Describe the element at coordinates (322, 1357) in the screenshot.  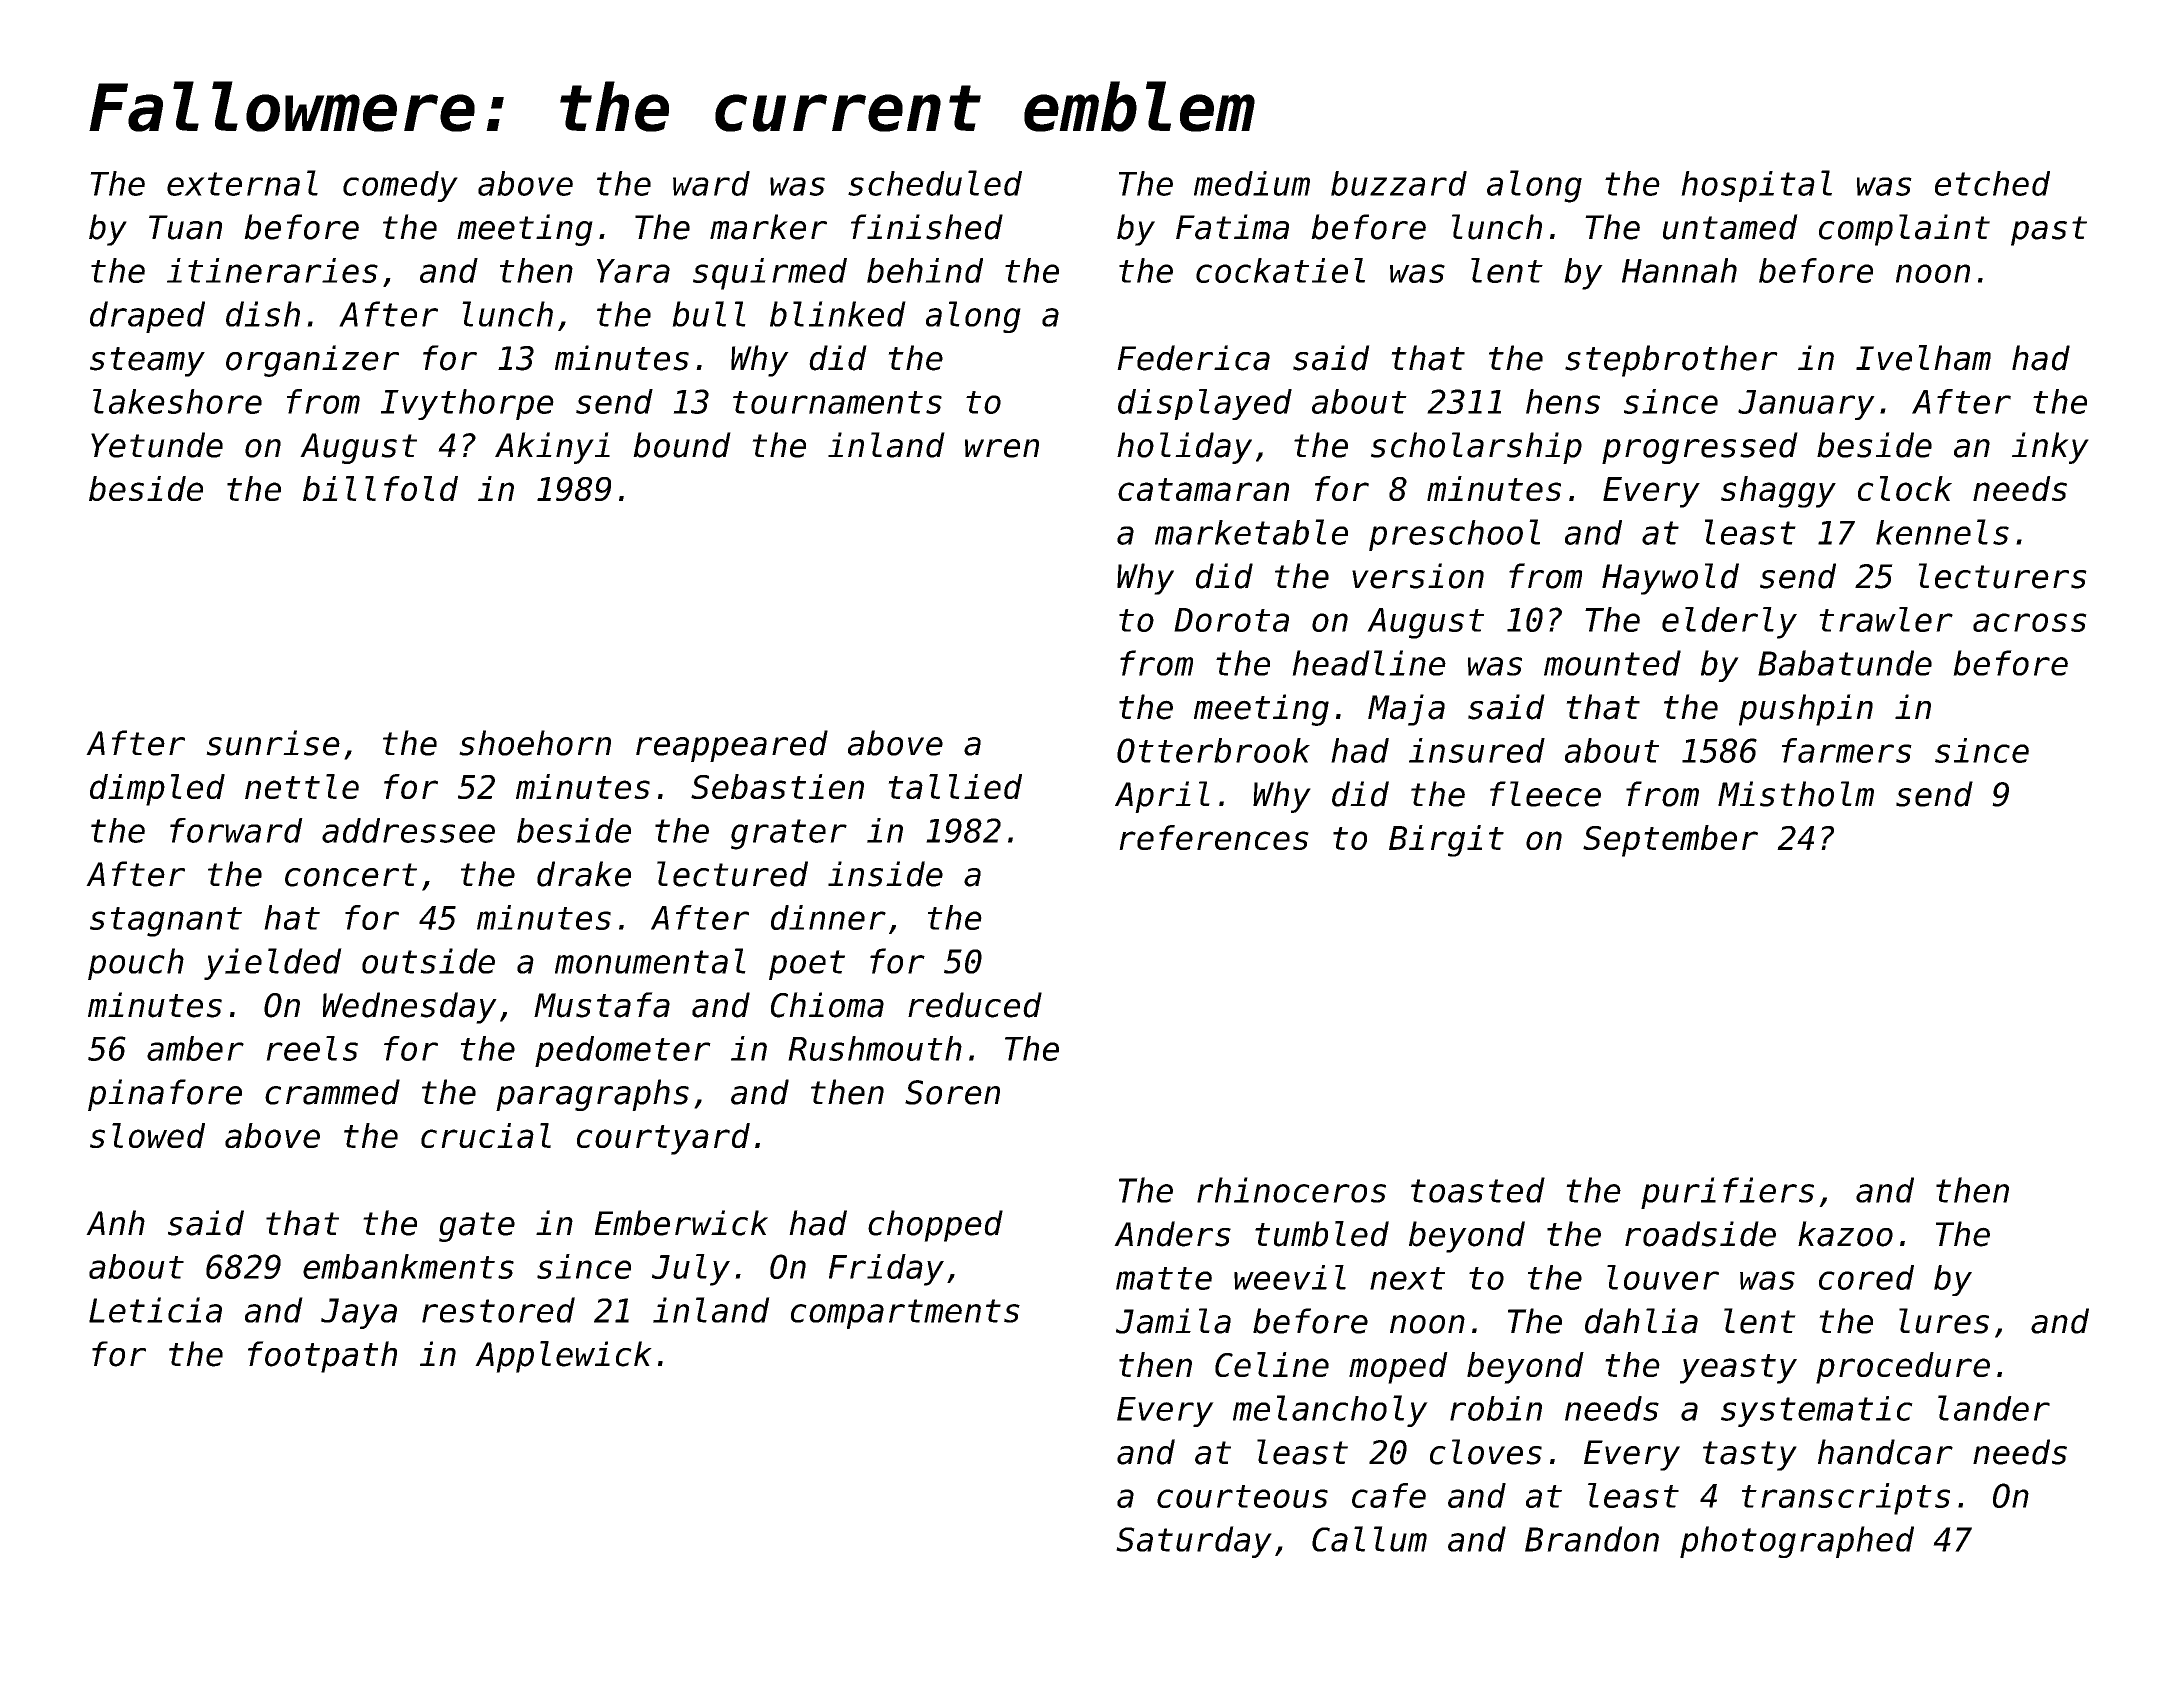
I see `footpath` at that location.
